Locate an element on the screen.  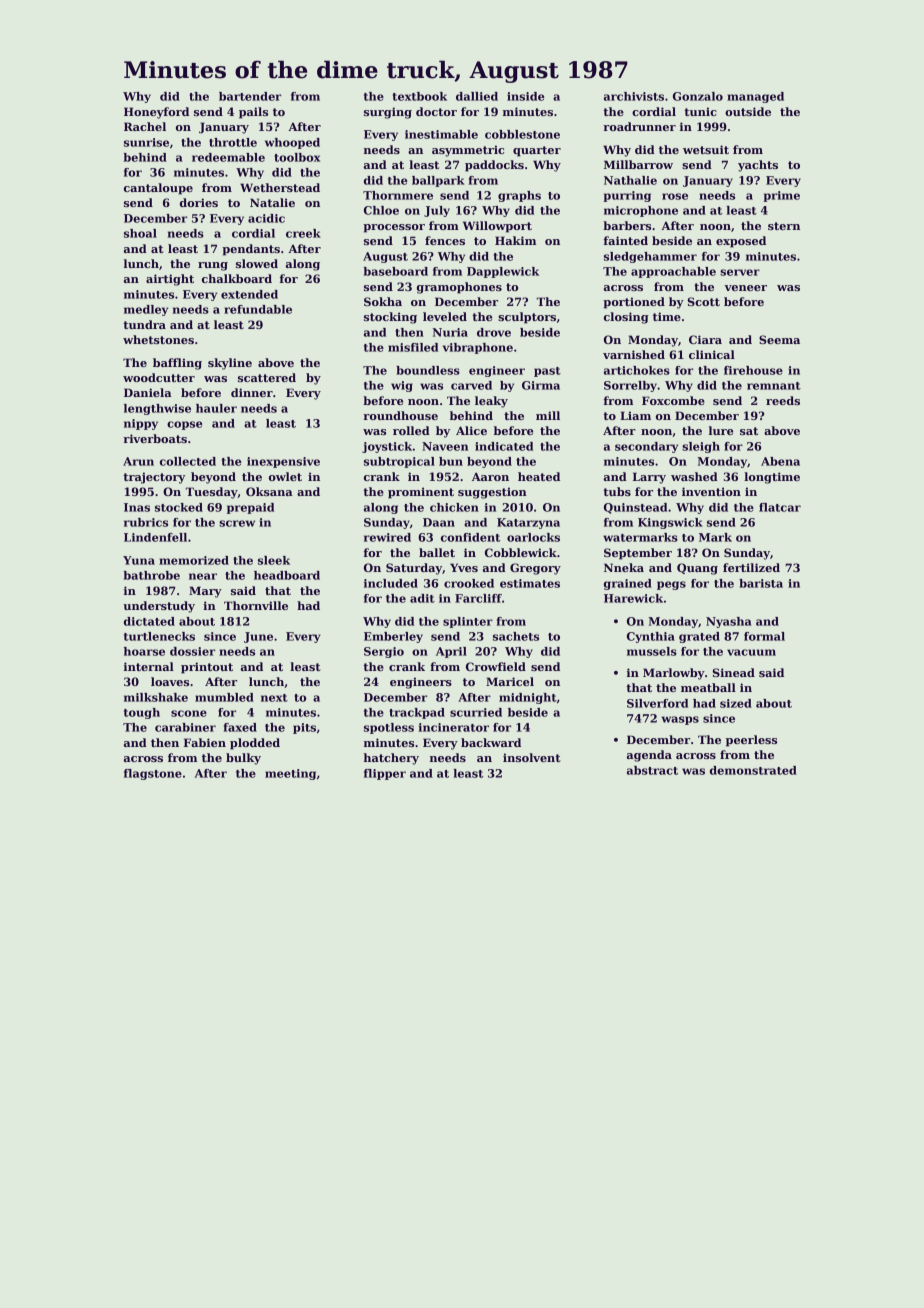
tundra is located at coordinates (144, 324).
